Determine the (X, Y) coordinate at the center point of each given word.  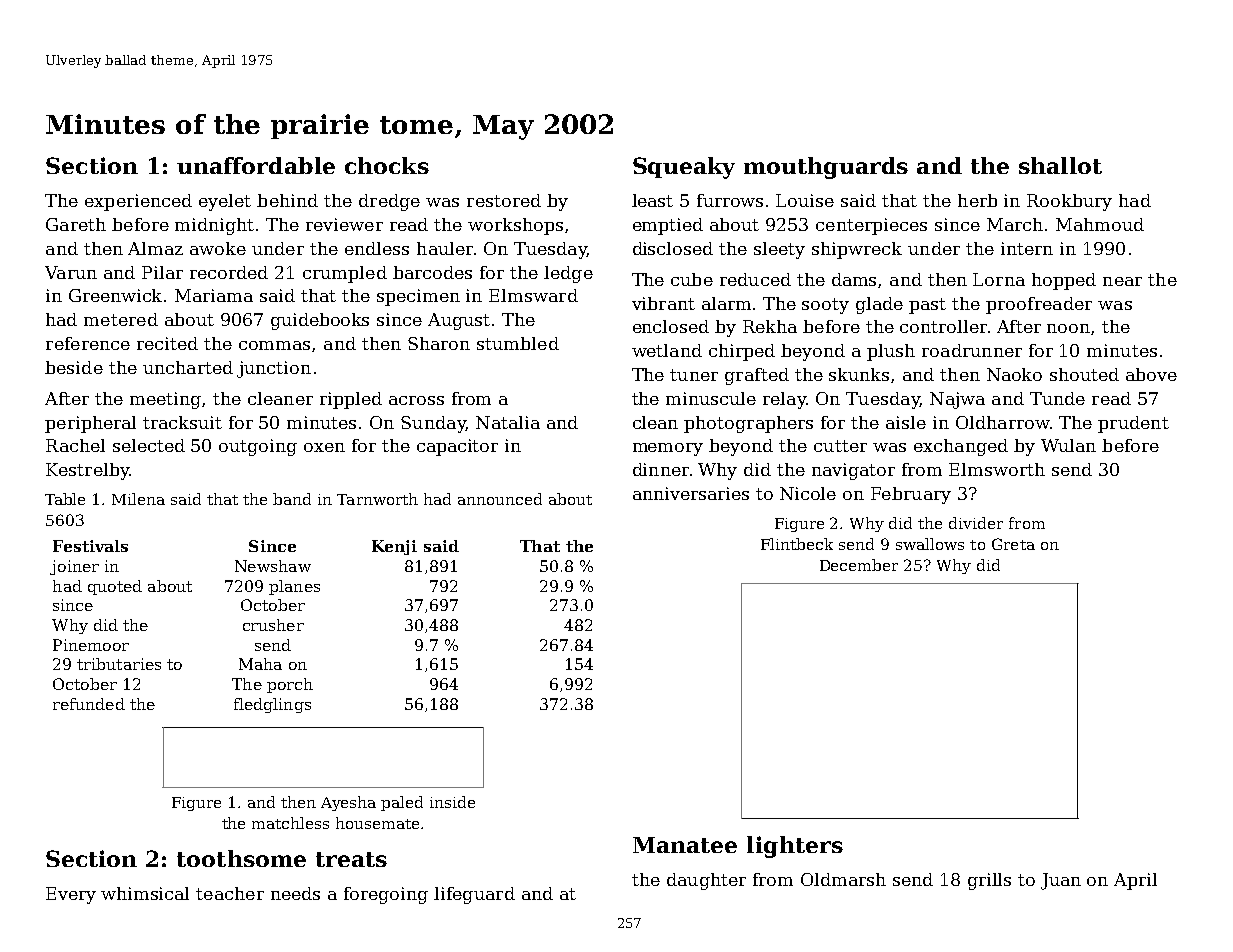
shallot (1060, 165)
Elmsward (533, 295)
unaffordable (256, 165)
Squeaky (684, 168)
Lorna (999, 279)
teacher (230, 893)
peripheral (90, 424)
